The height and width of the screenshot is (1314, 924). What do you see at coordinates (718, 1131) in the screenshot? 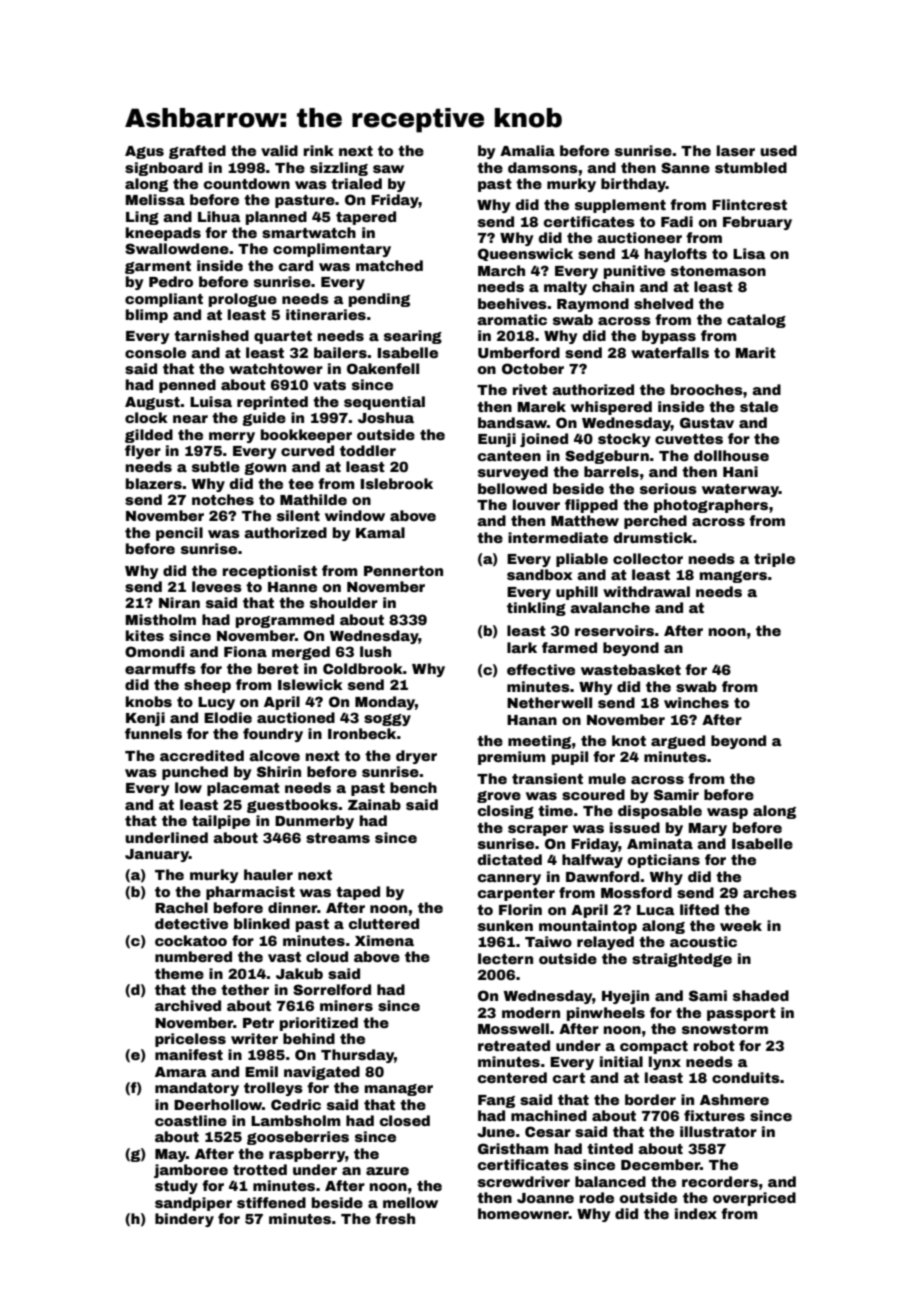
I see `illustrator` at bounding box center [718, 1131].
